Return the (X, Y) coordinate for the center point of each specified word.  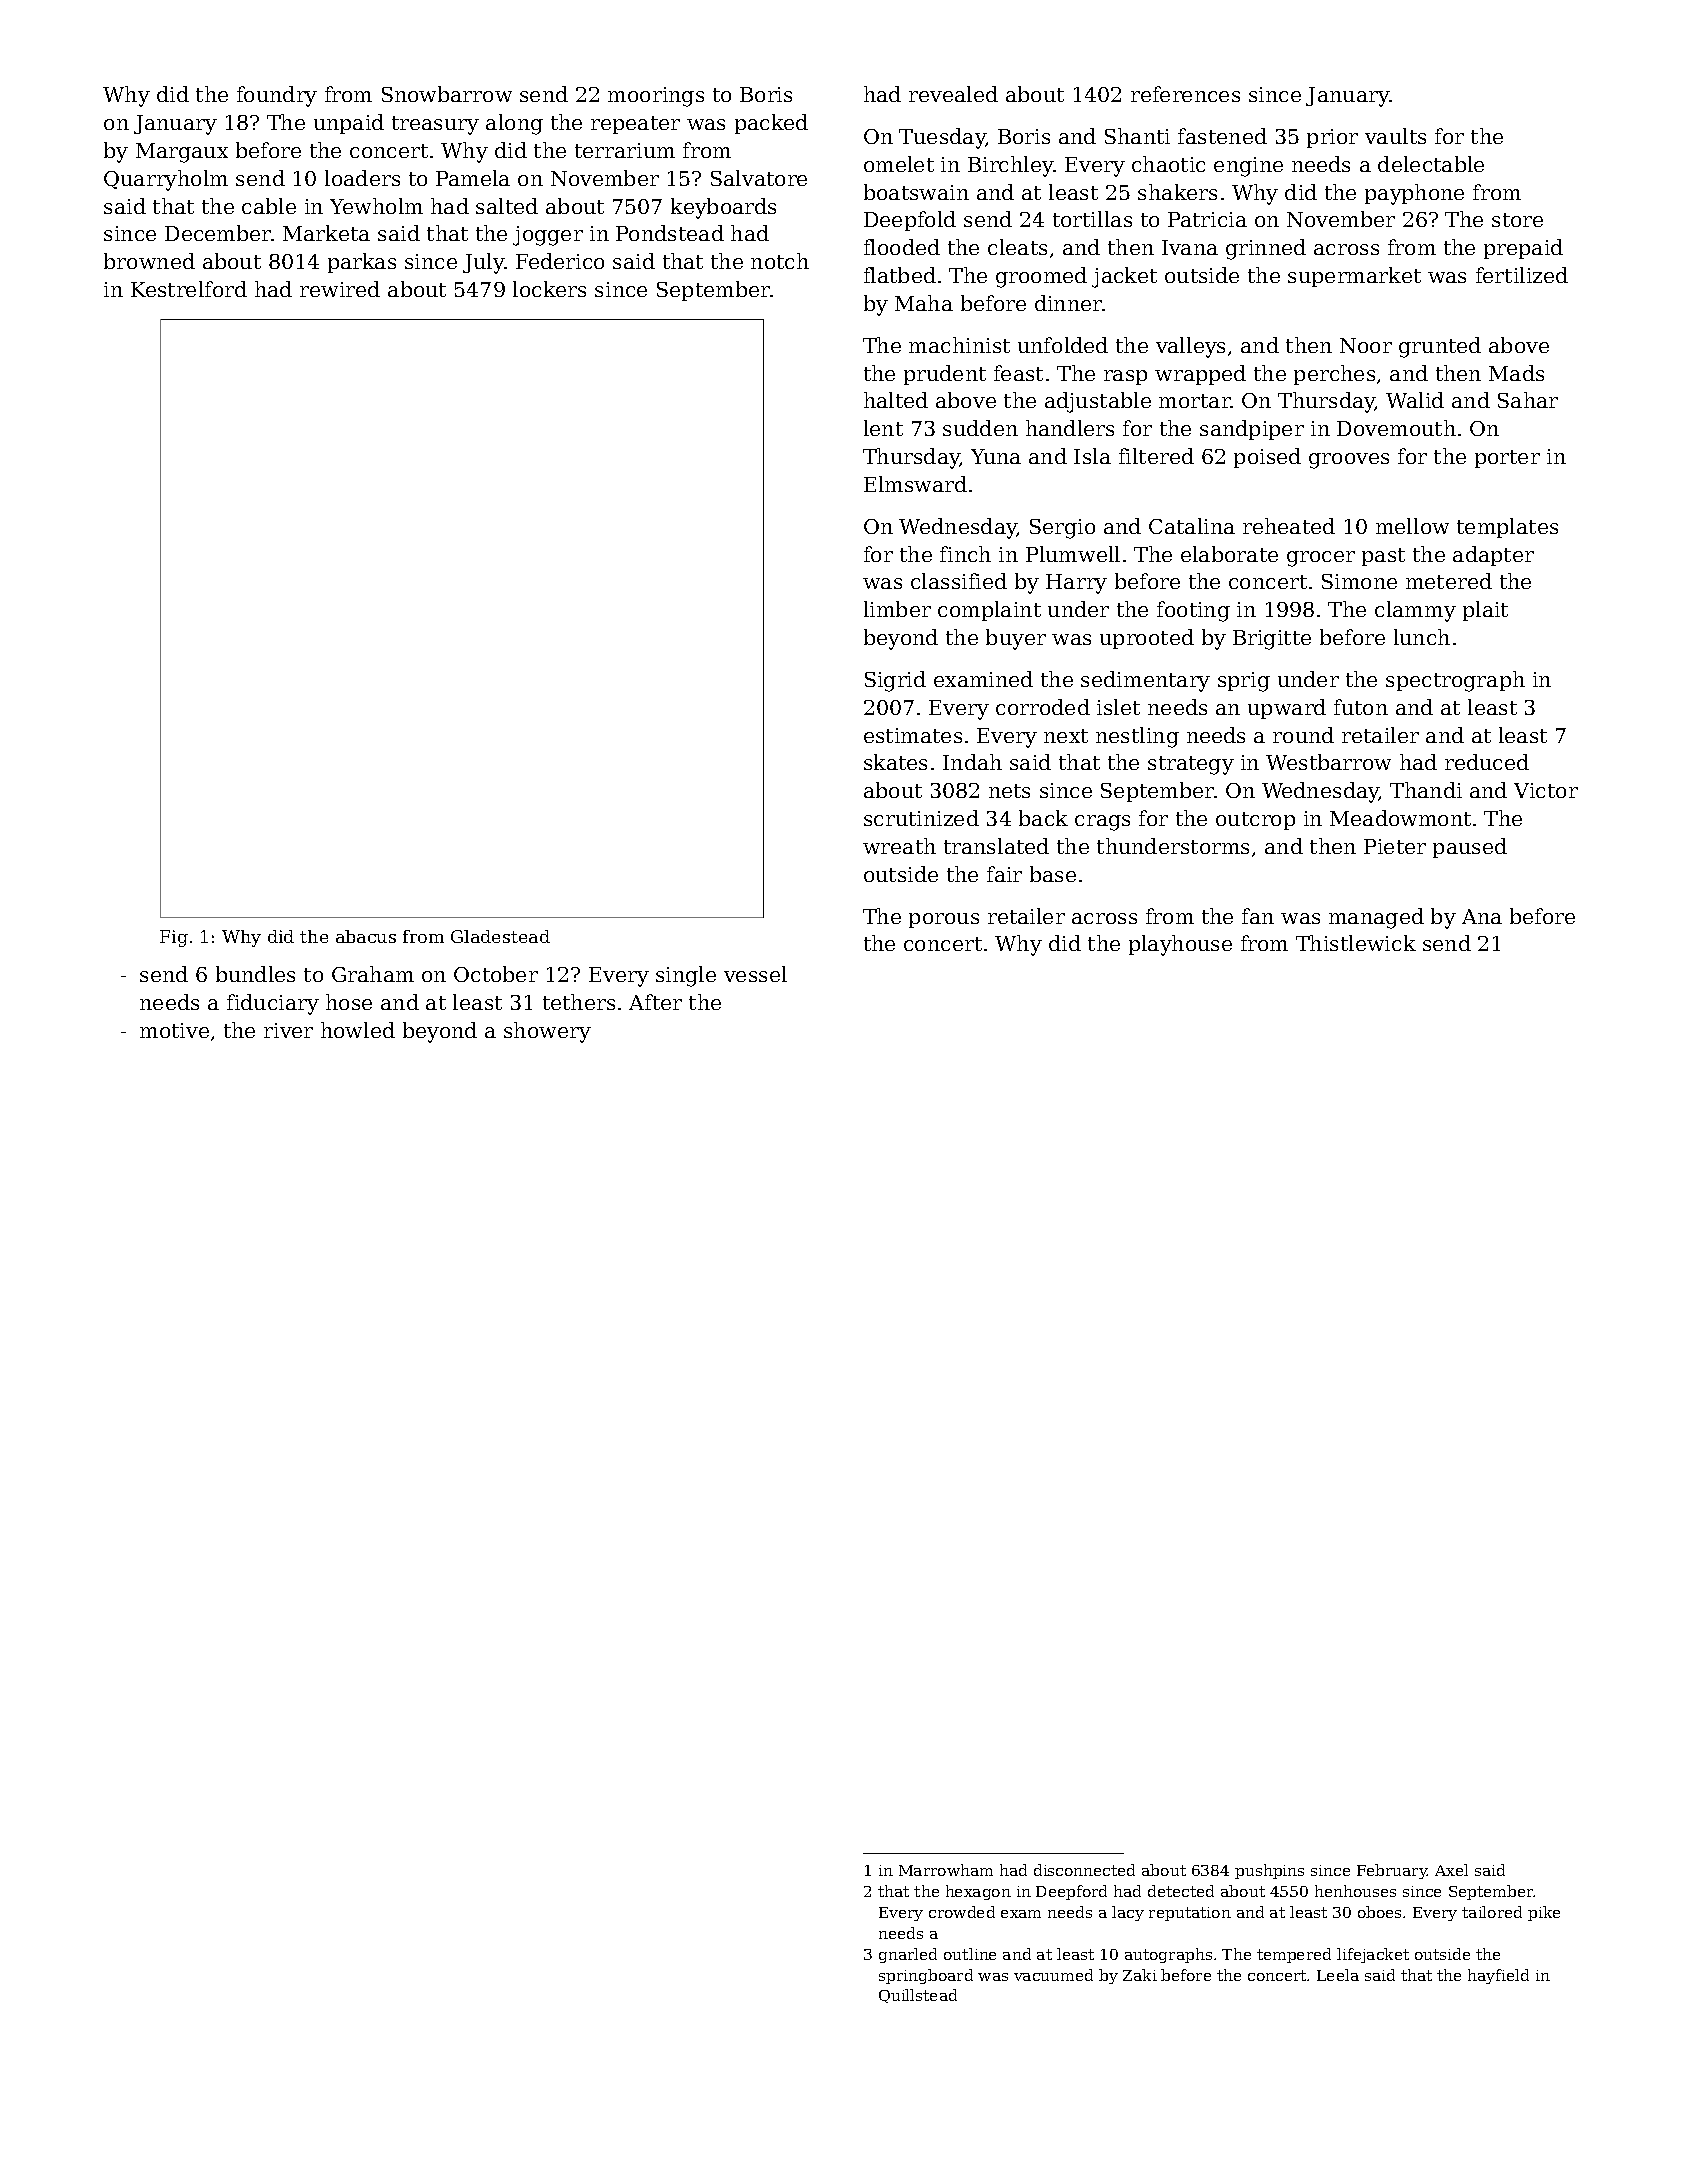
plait (1485, 611)
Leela (1338, 1975)
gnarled (908, 1955)
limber (897, 609)
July (483, 263)
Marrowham (946, 1870)
